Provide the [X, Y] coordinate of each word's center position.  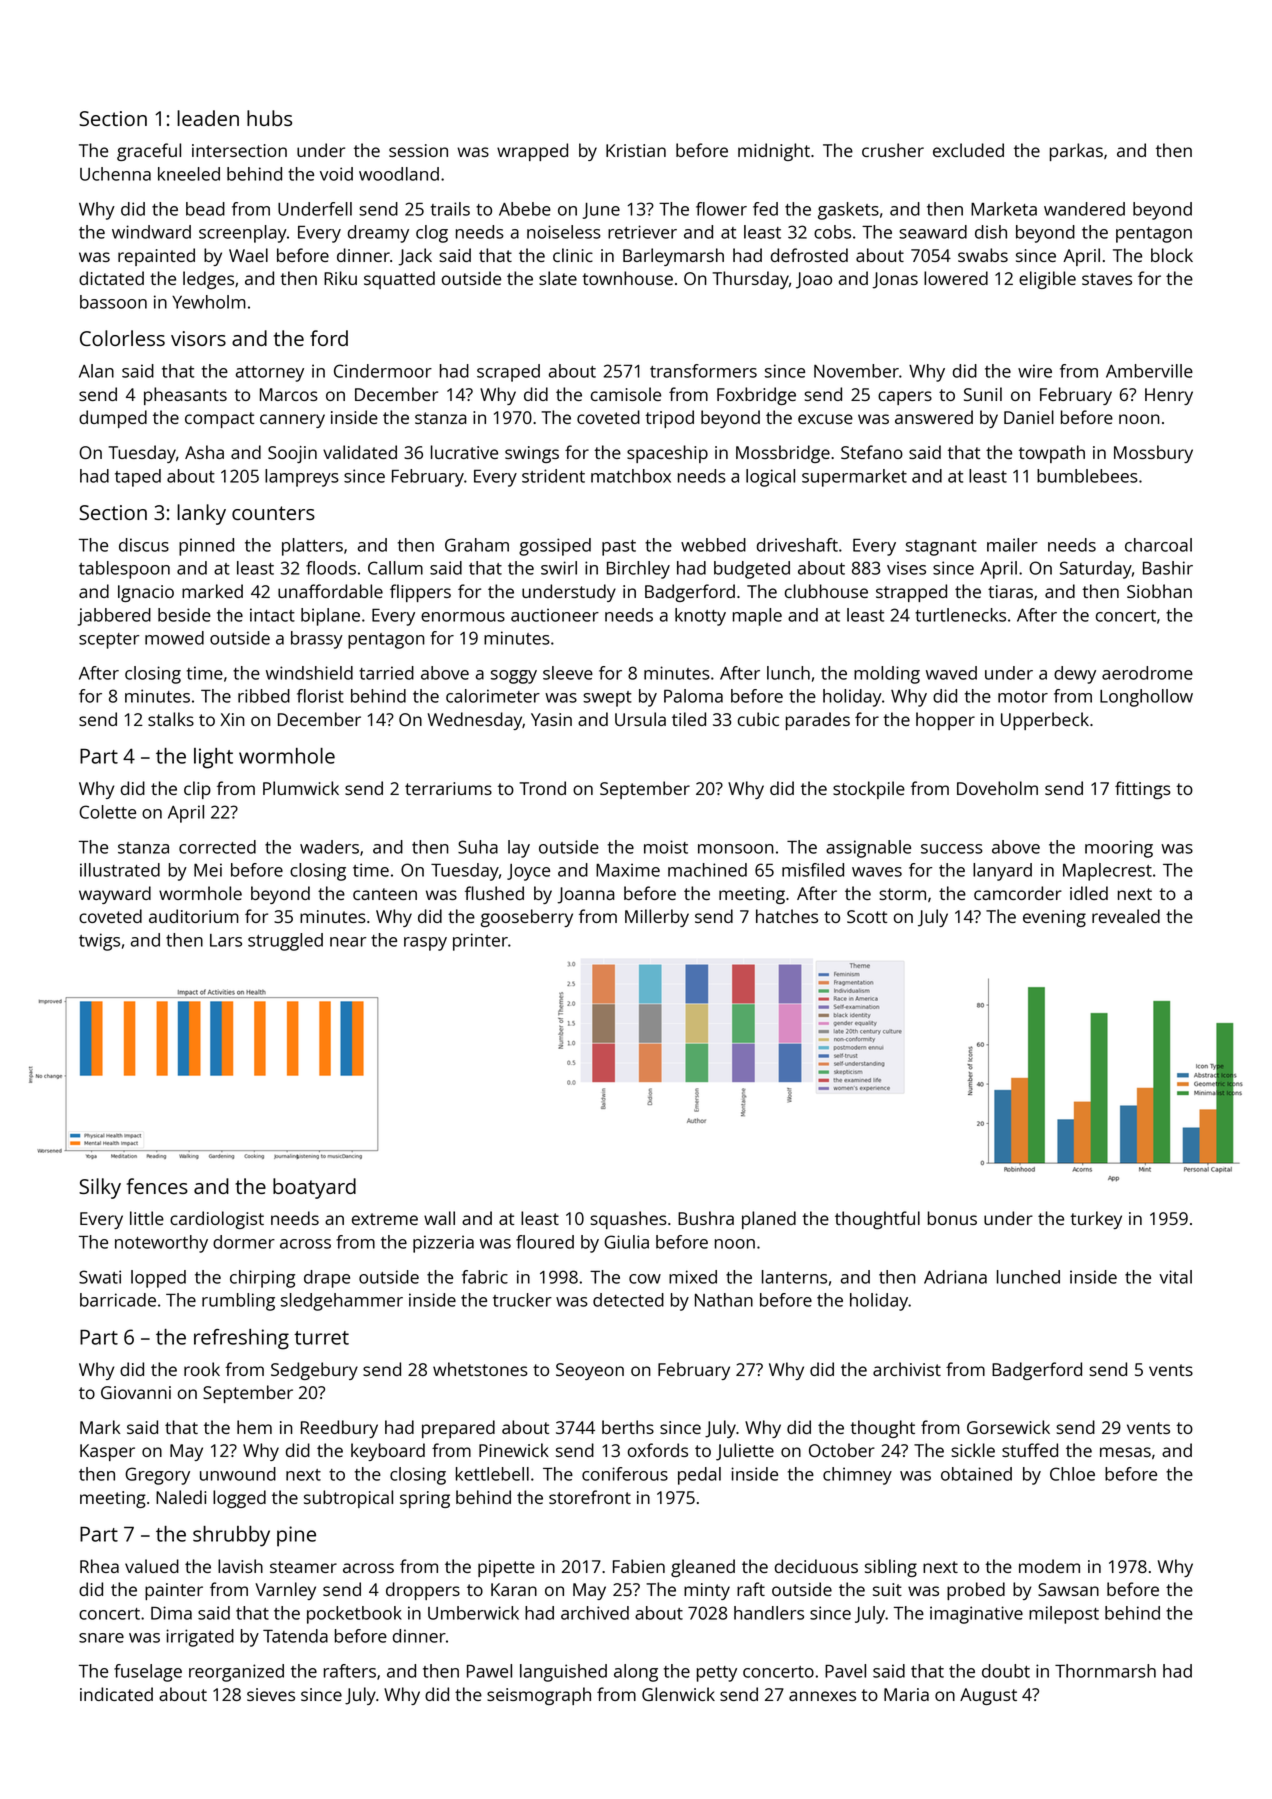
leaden [208, 118]
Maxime [628, 870]
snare [101, 1638]
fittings [1143, 790]
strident [553, 476]
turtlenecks [960, 615]
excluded [968, 150]
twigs [99, 942]
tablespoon [124, 570]
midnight [774, 152]
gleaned [703, 1568]
